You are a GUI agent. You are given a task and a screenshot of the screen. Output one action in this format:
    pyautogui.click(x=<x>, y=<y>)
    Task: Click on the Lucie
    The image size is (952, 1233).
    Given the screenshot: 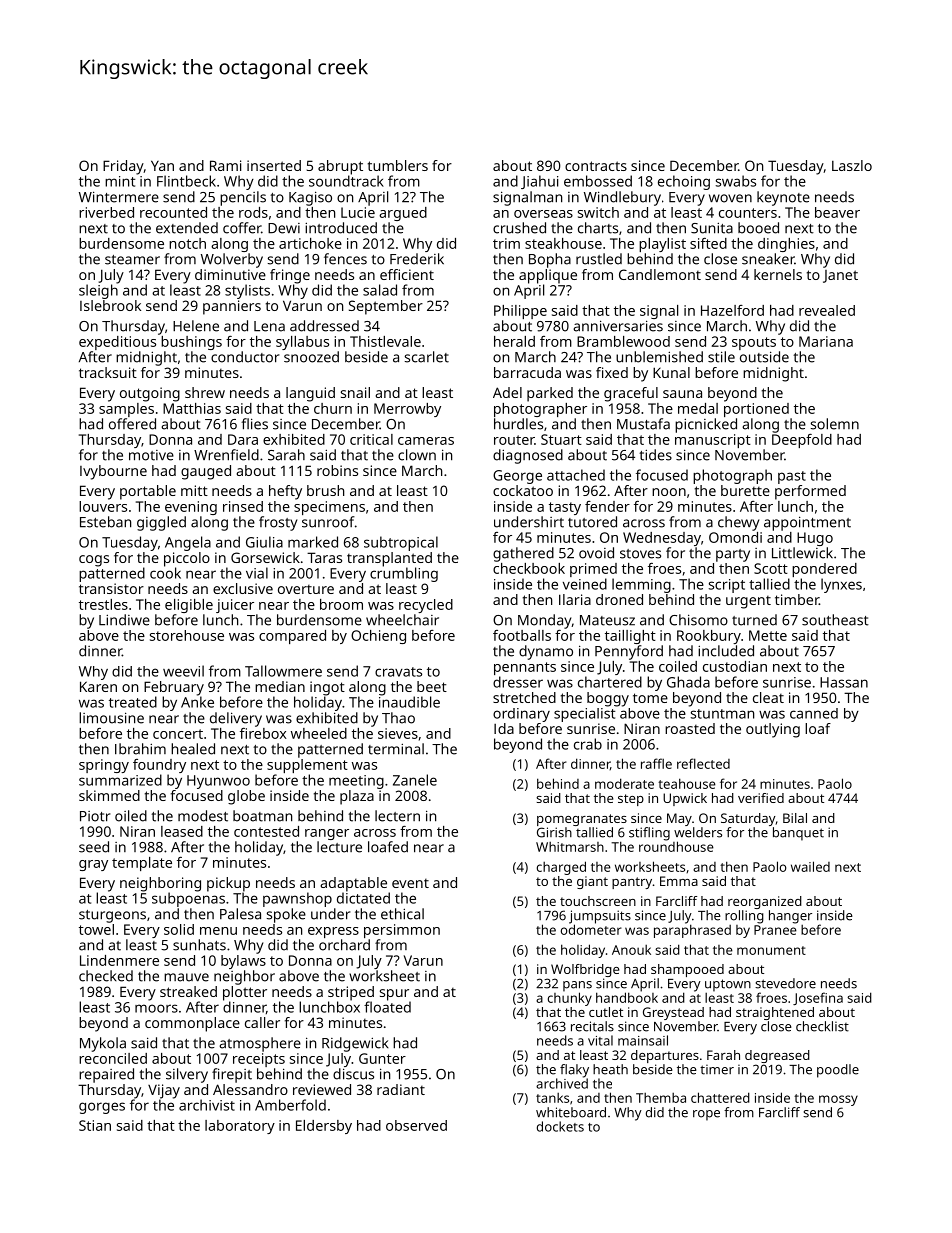 What is the action you would take?
    pyautogui.click(x=358, y=212)
